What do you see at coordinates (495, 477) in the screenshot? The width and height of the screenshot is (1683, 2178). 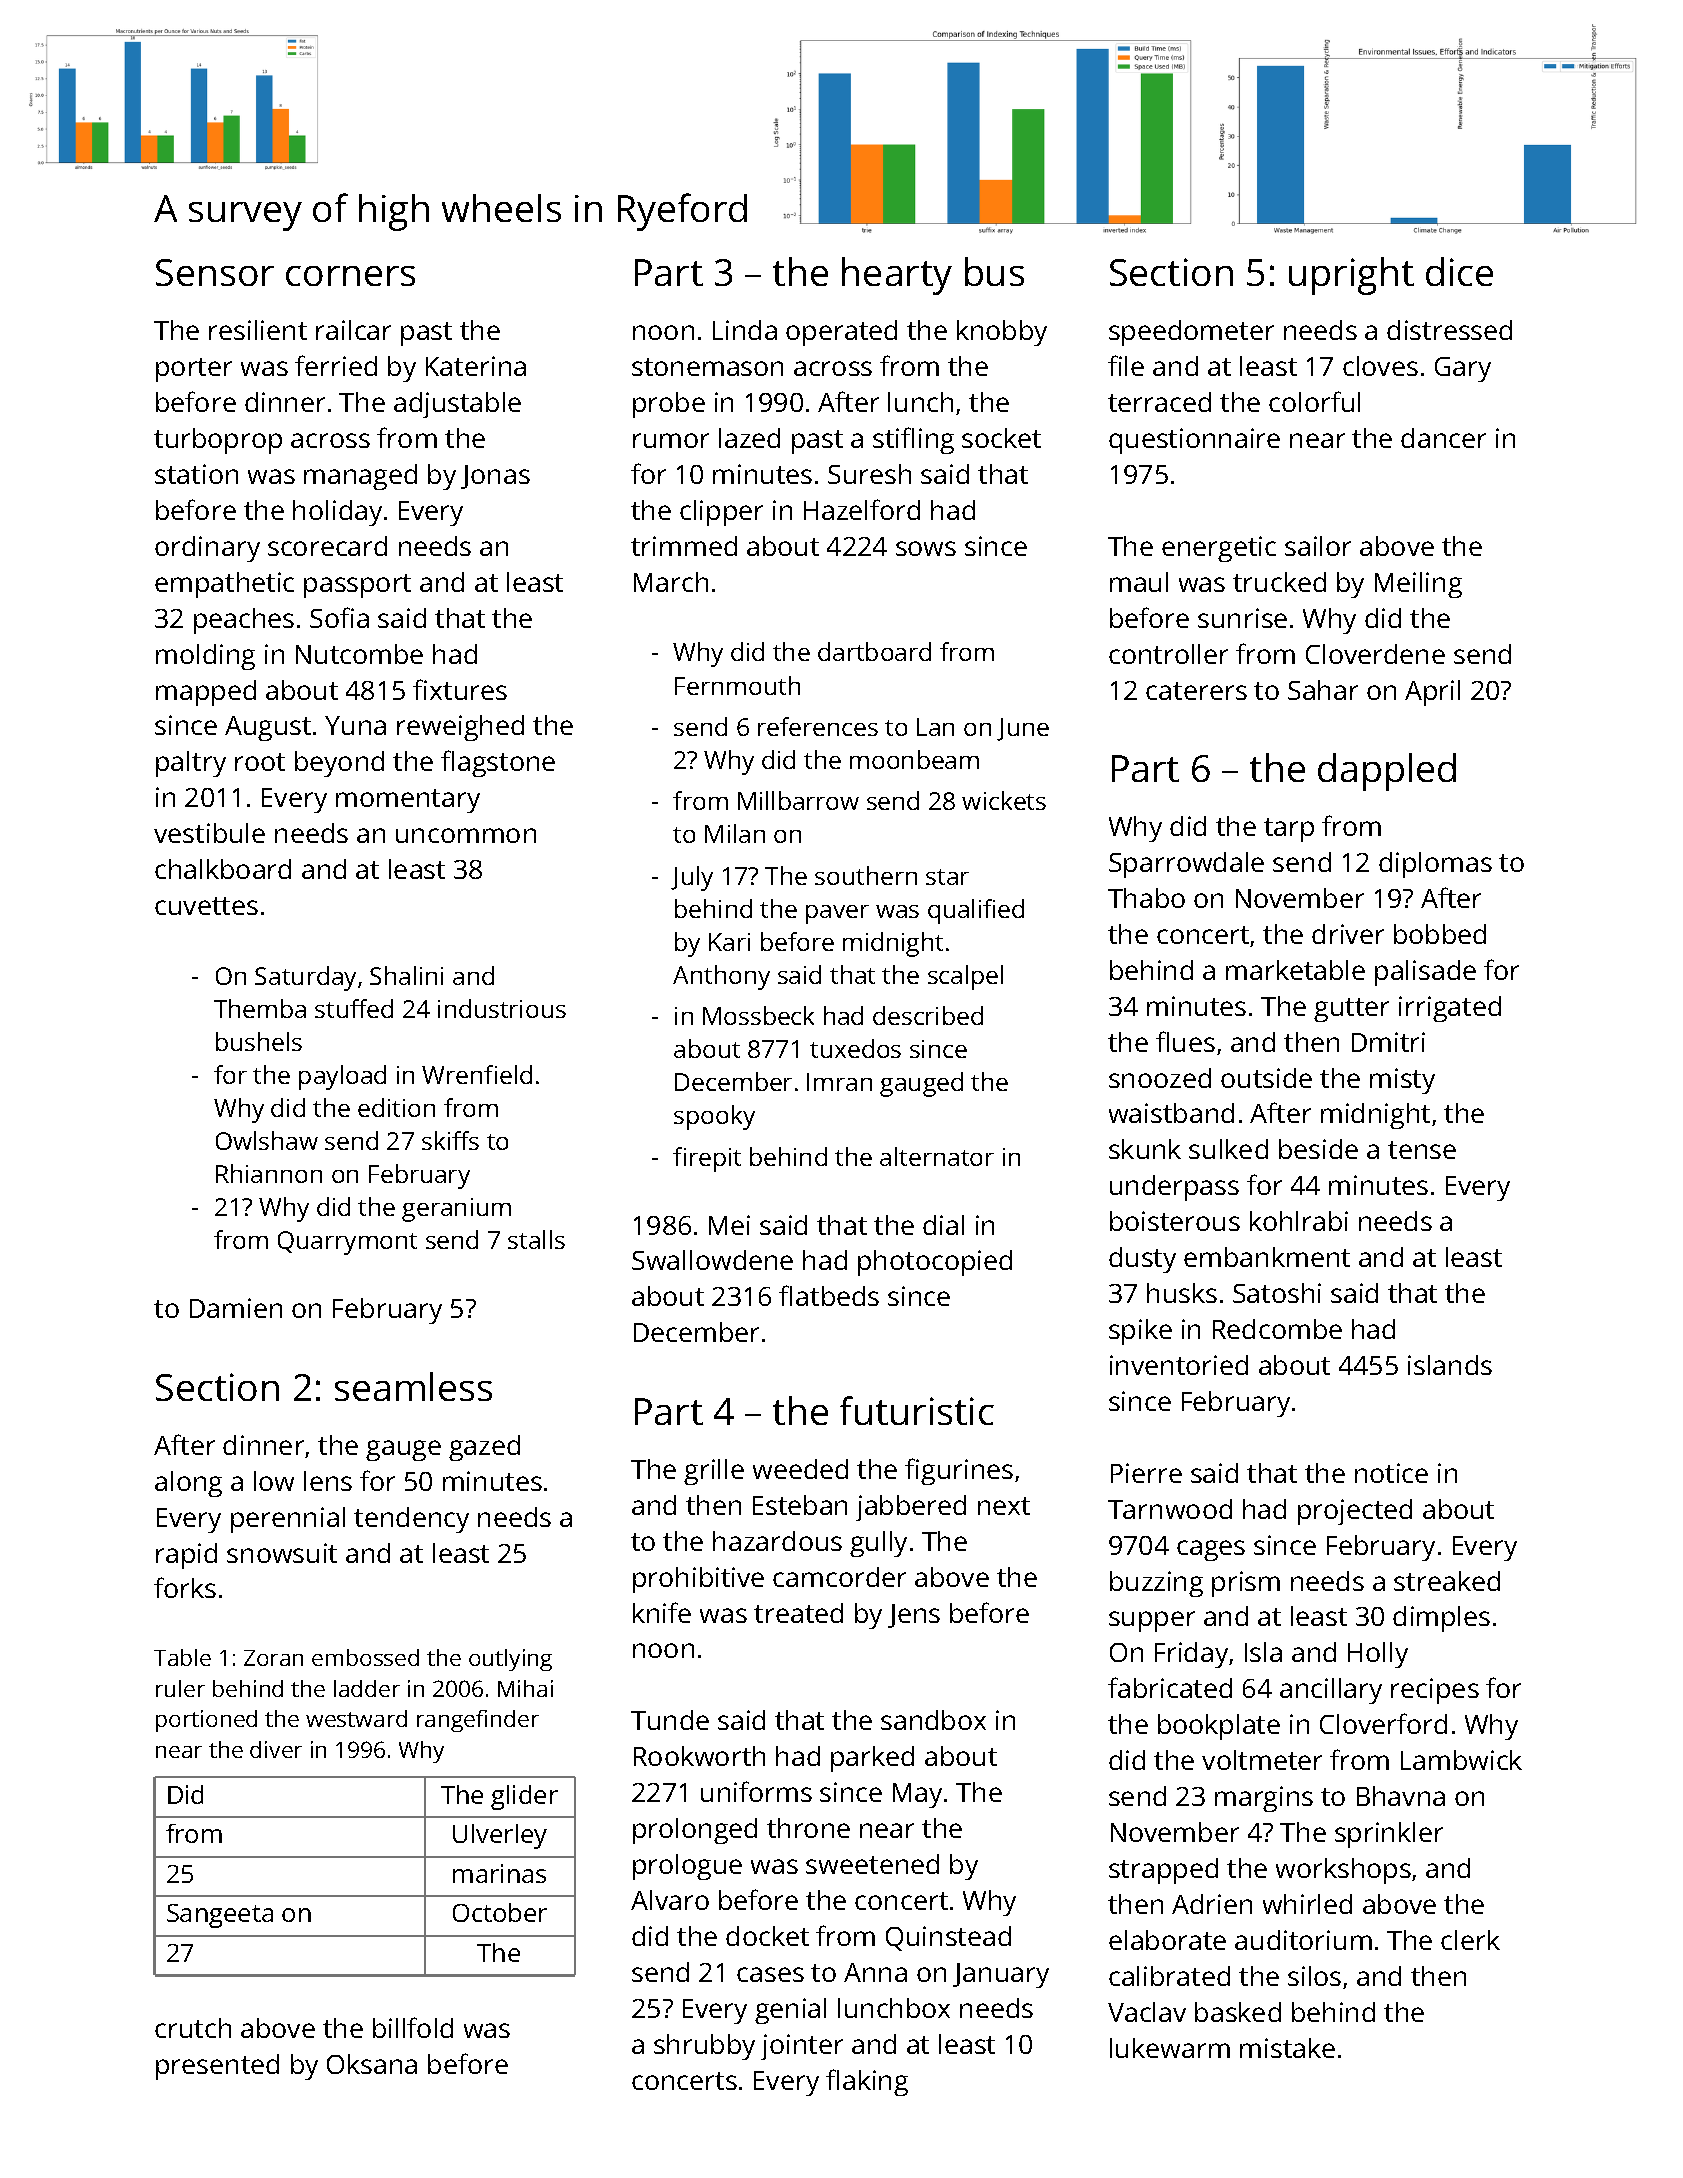 I see `Jonas` at bounding box center [495, 477].
